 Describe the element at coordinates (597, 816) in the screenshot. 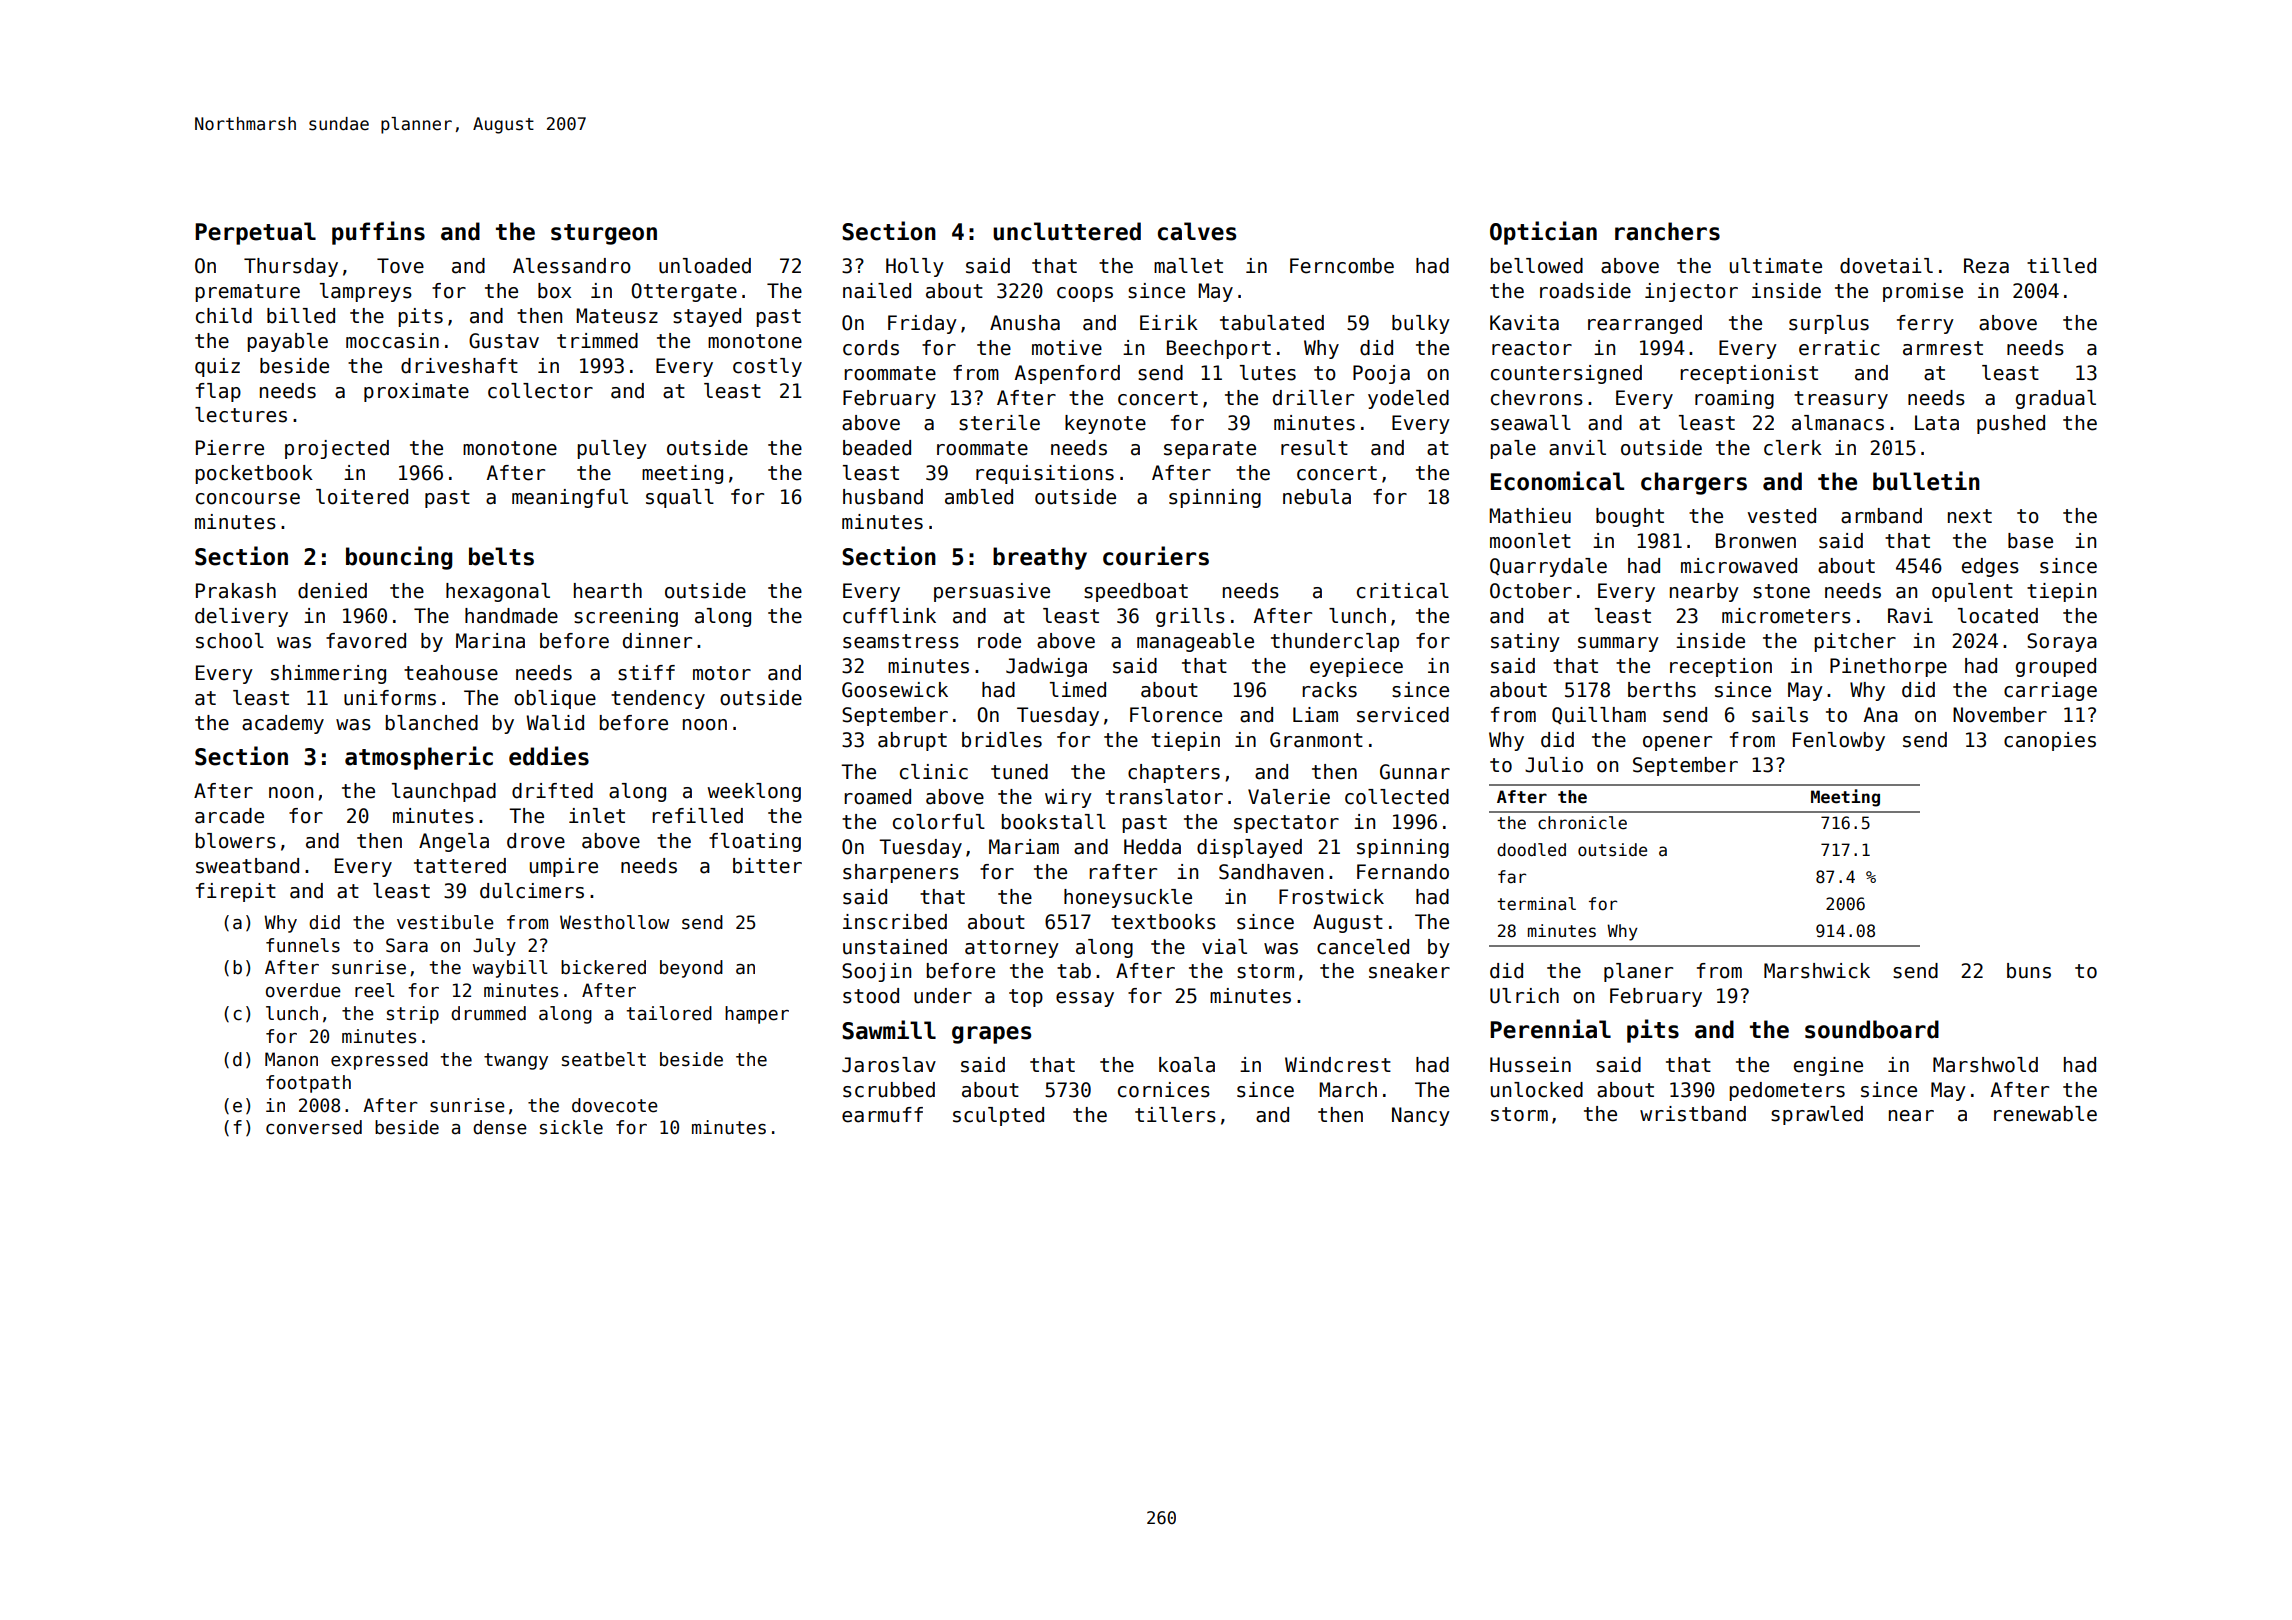

I see `inlet` at that location.
